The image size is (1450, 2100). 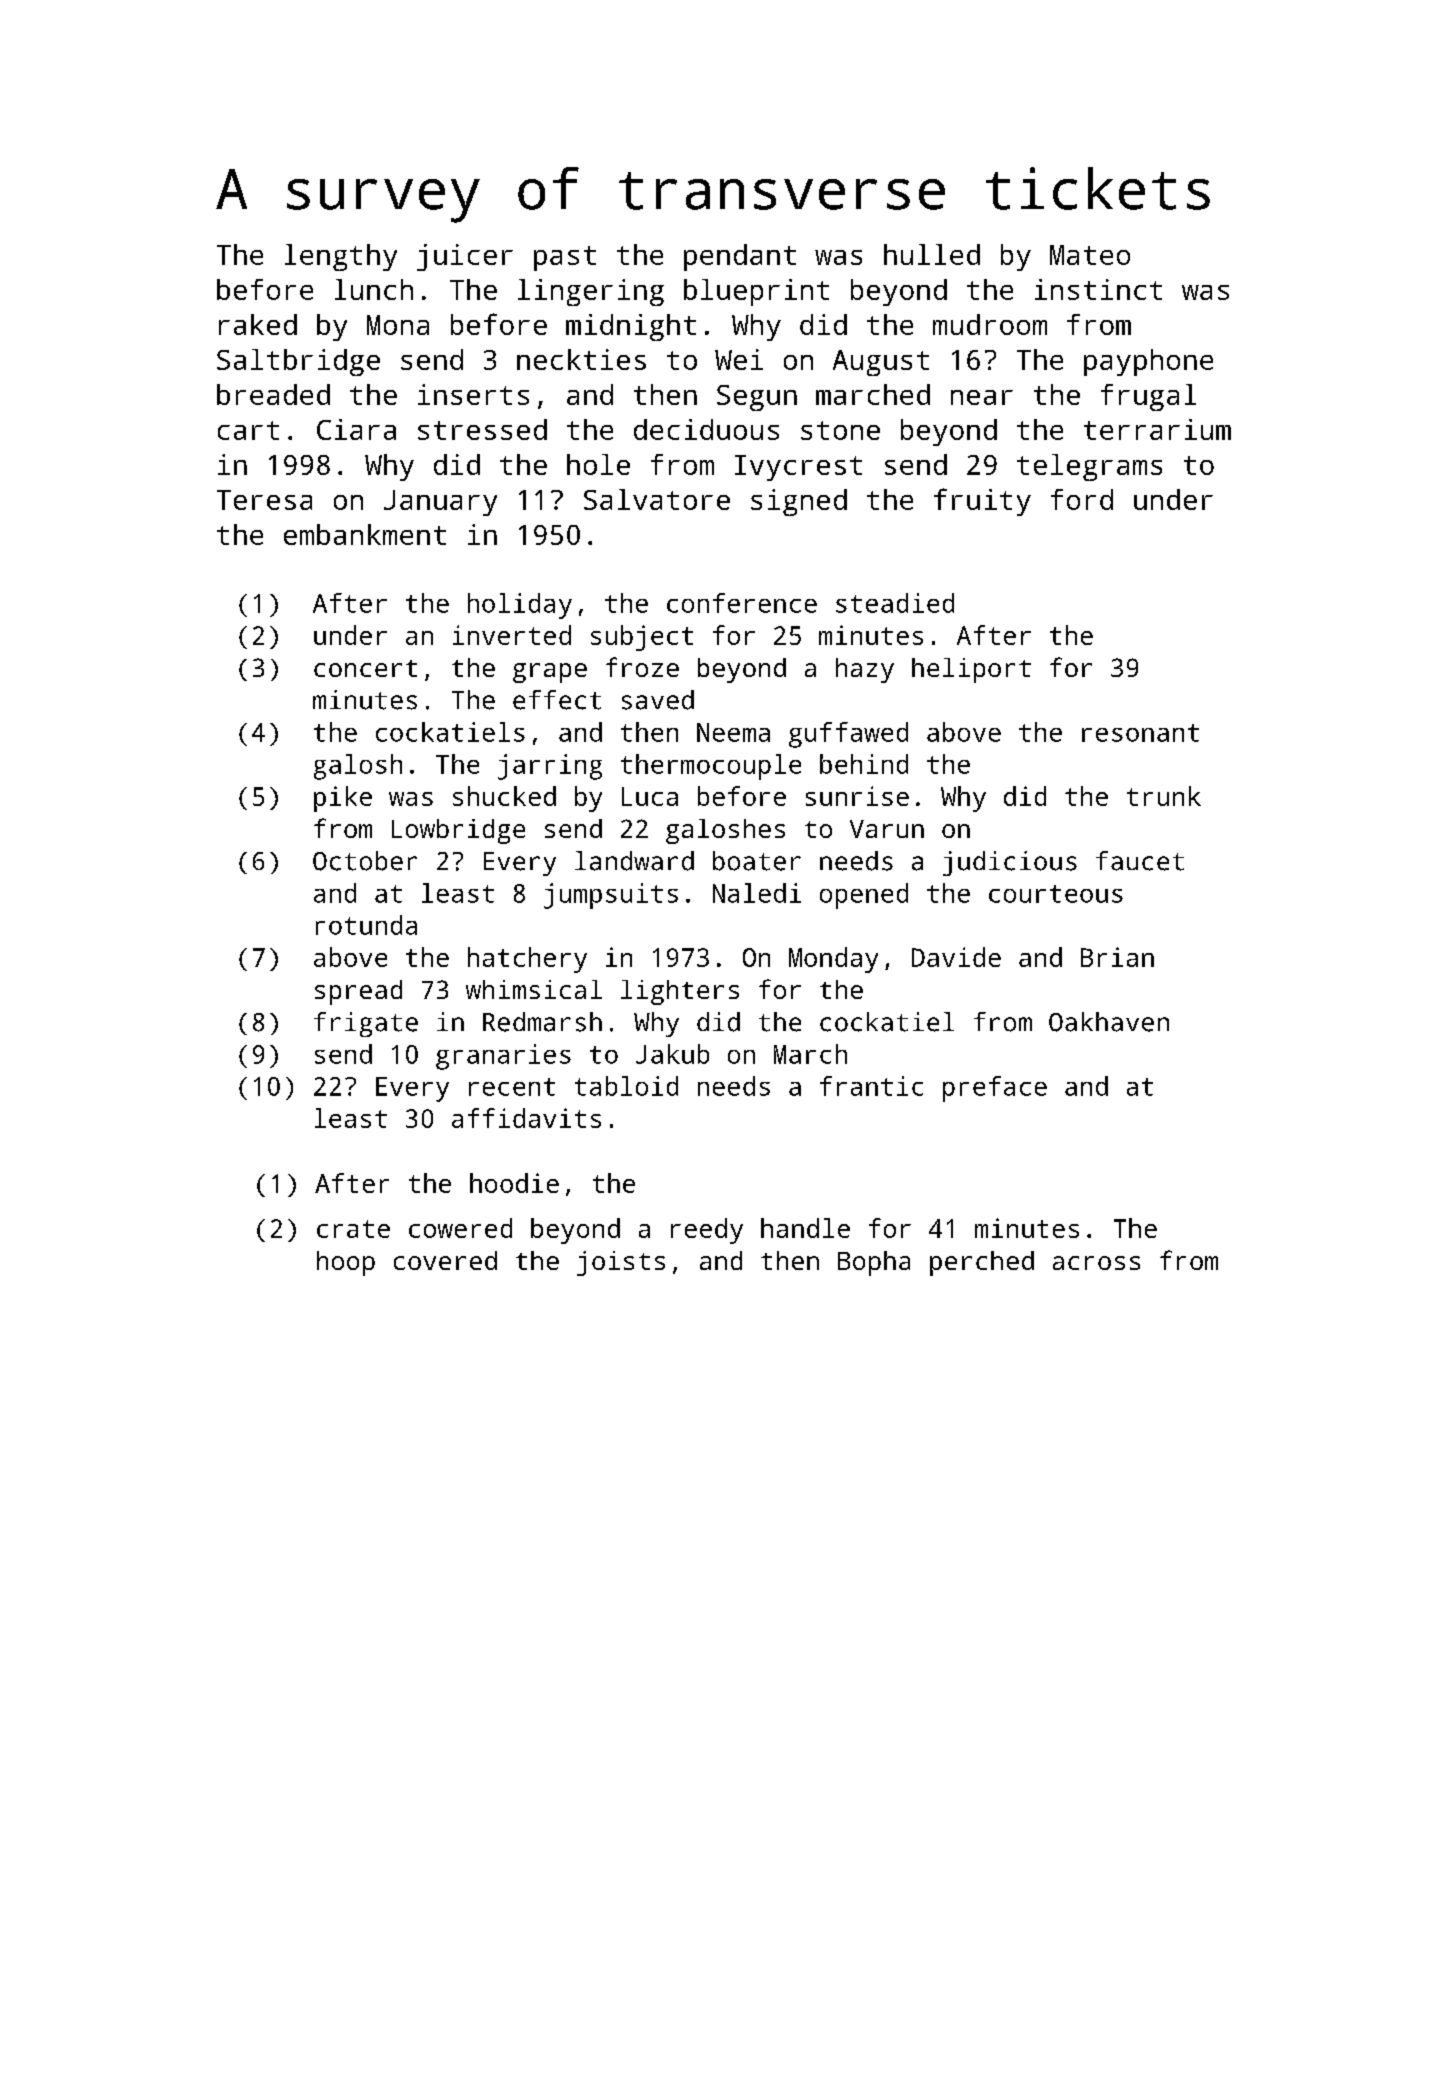 What do you see at coordinates (621, 1263) in the screenshot?
I see `joists` at bounding box center [621, 1263].
